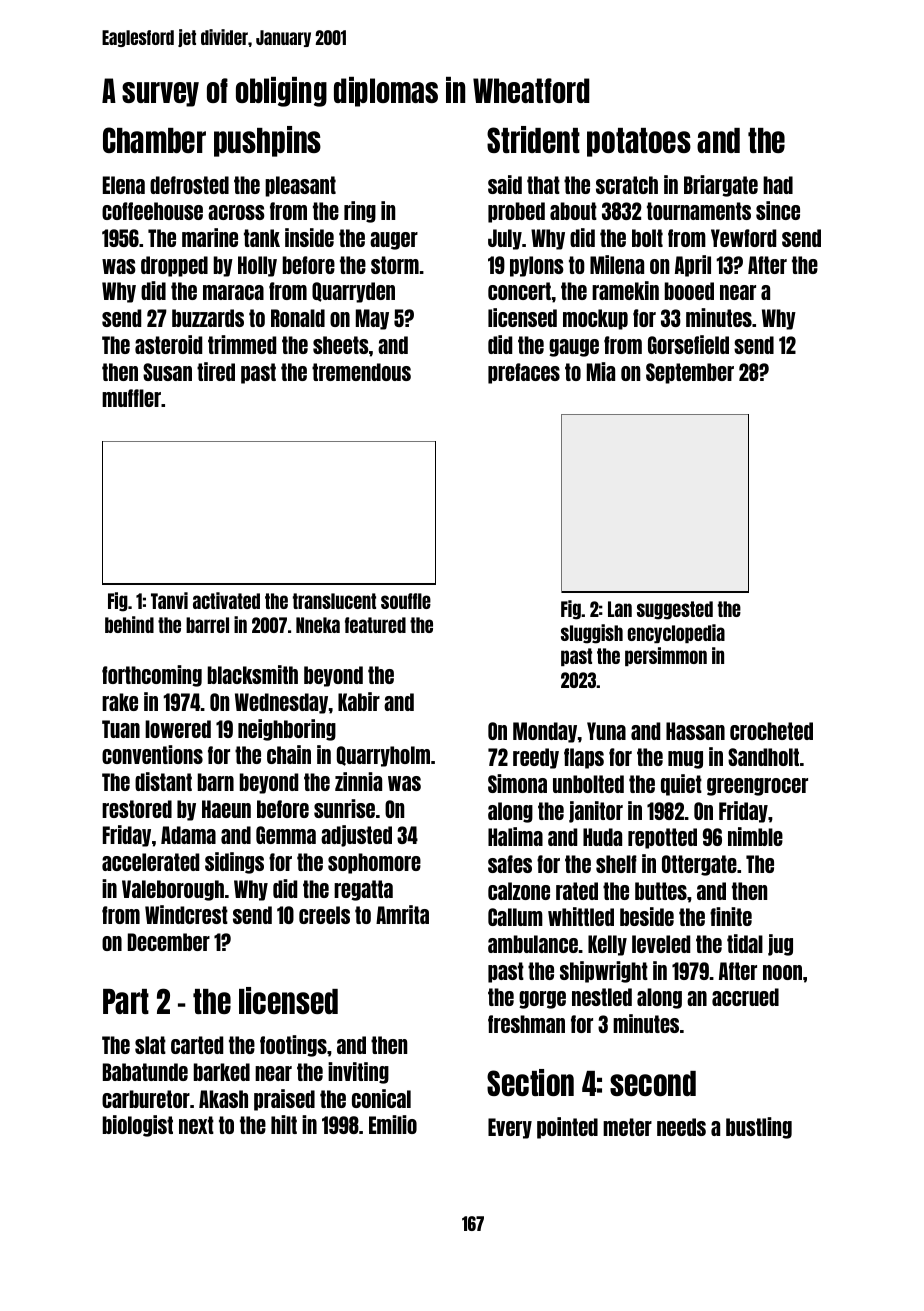 Image resolution: width=924 pixels, height=1311 pixels. What do you see at coordinates (510, 1128) in the image?
I see `Every` at bounding box center [510, 1128].
